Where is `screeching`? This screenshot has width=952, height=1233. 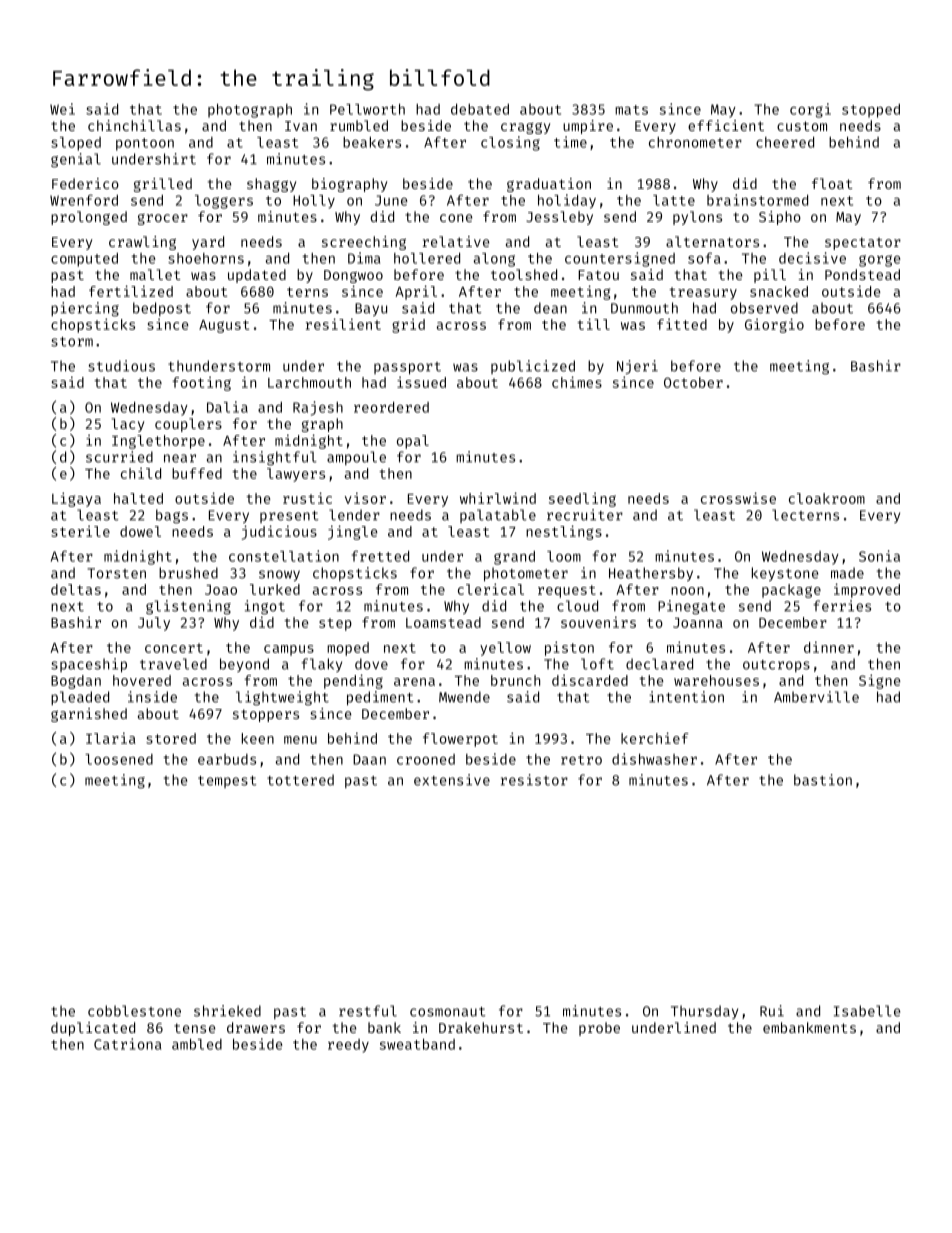
screeching is located at coordinates (364, 243).
